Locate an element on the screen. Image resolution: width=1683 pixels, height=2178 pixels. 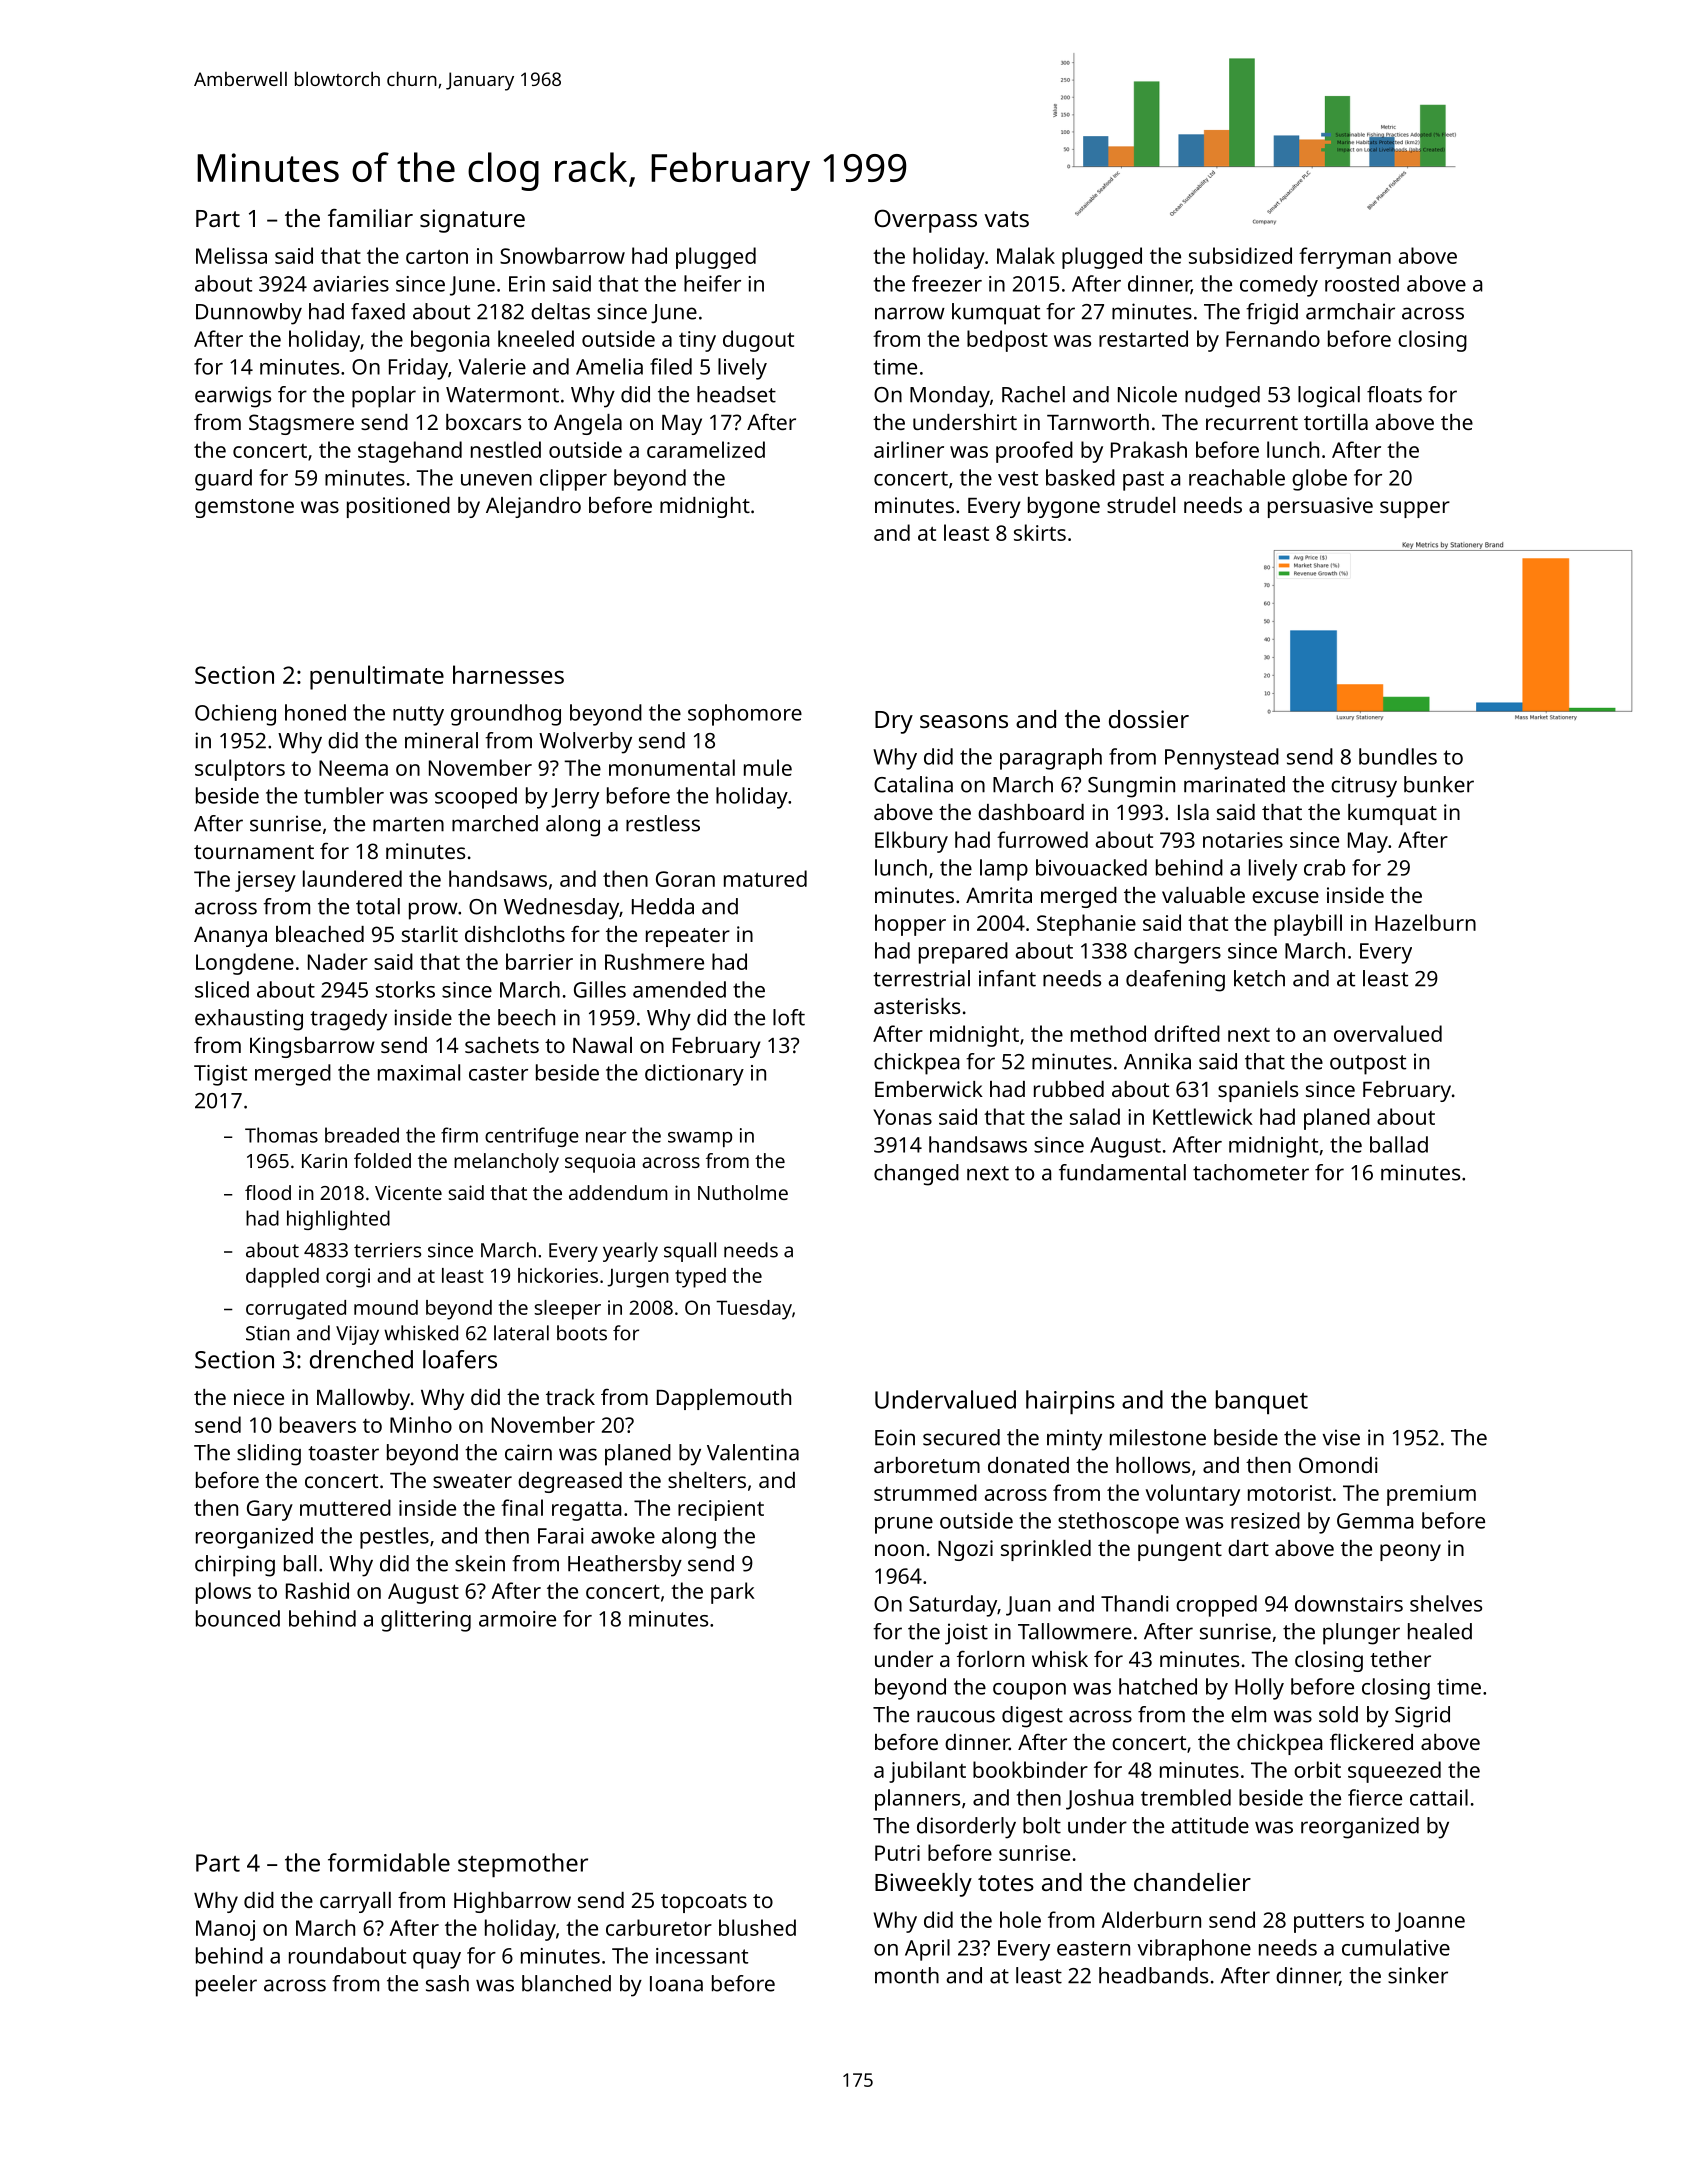
dossier is located at coordinates (1149, 719).
